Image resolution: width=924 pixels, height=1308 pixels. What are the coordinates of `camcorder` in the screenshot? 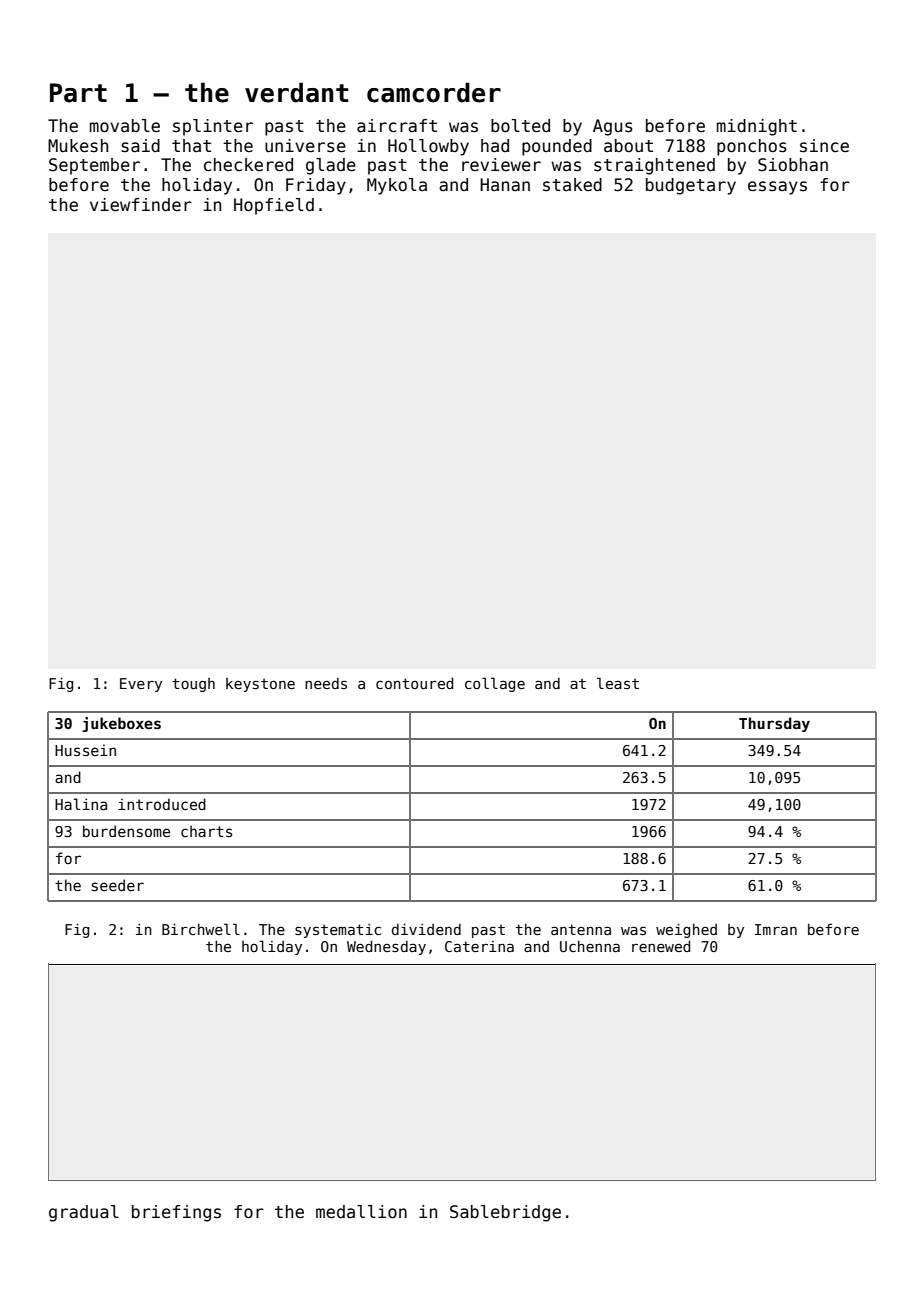 It's located at (434, 92).
